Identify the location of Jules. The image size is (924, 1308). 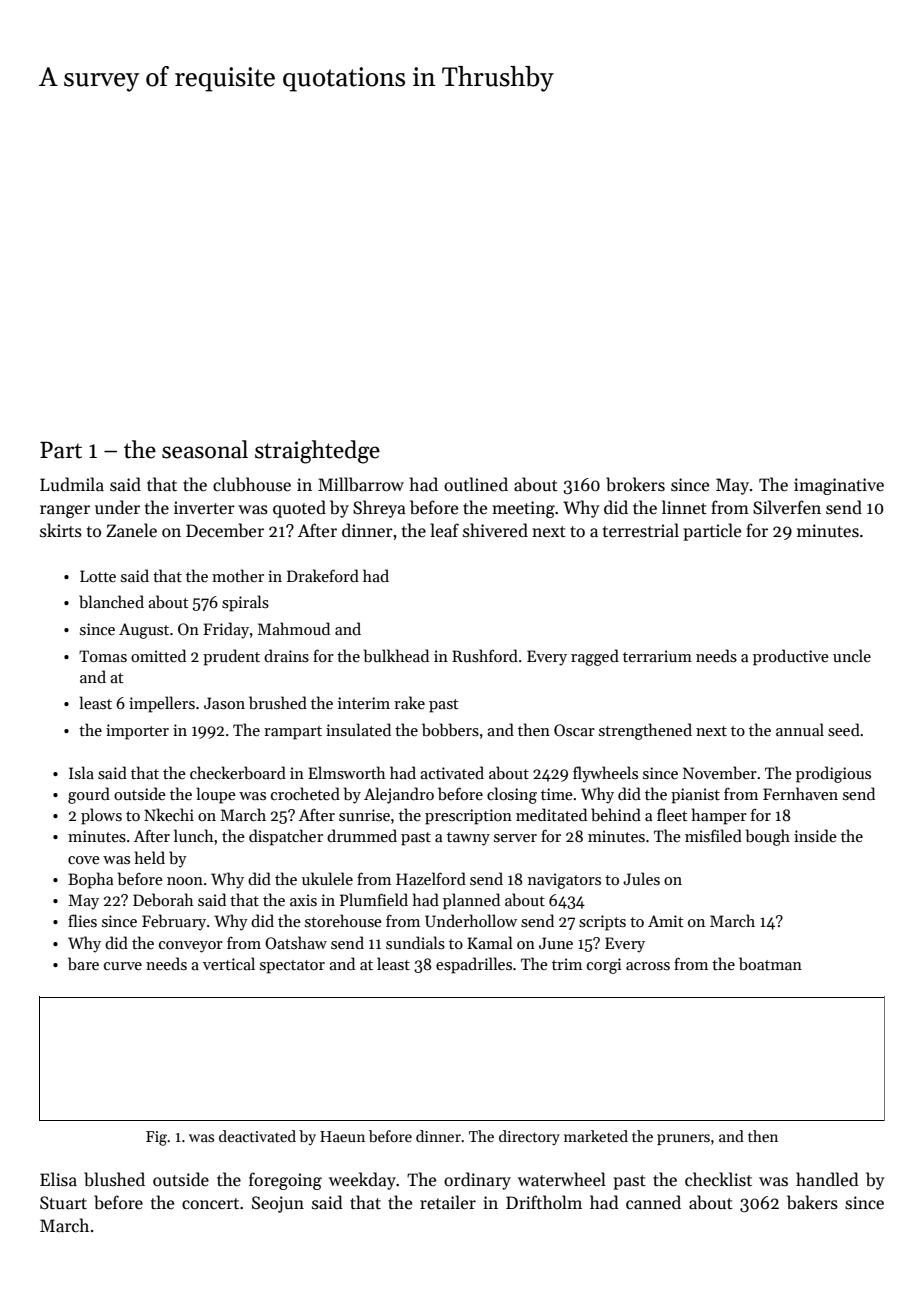
(641, 878).
